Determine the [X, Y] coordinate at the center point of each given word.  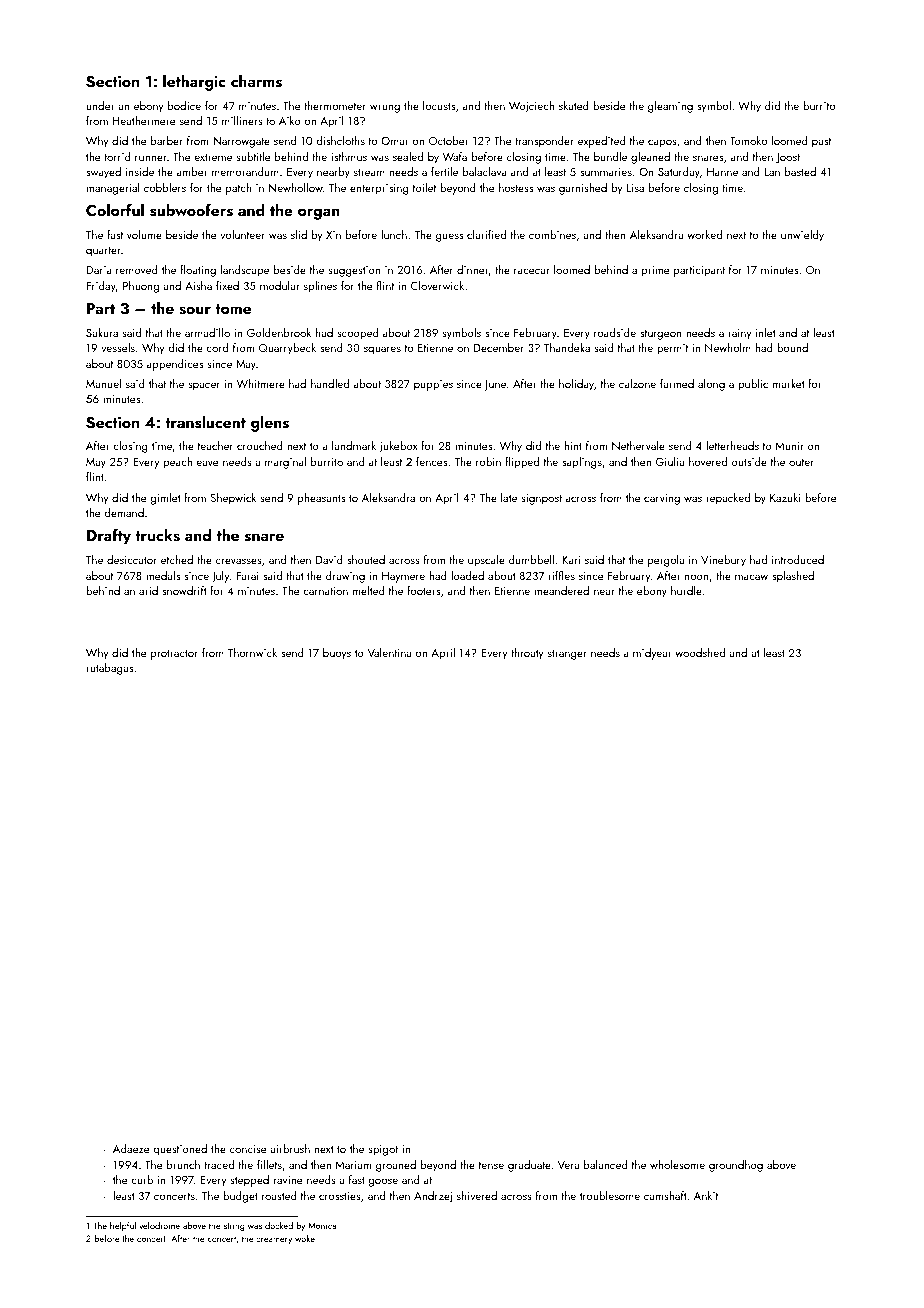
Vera [568, 1165]
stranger [567, 655]
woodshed [700, 652]
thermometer [335, 105]
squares [382, 350]
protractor [174, 655]
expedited [602, 142]
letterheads [732, 445]
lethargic [194, 82]
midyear [652, 654]
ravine [288, 1180]
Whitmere [261, 383]
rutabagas [109, 669]
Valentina [389, 652]
